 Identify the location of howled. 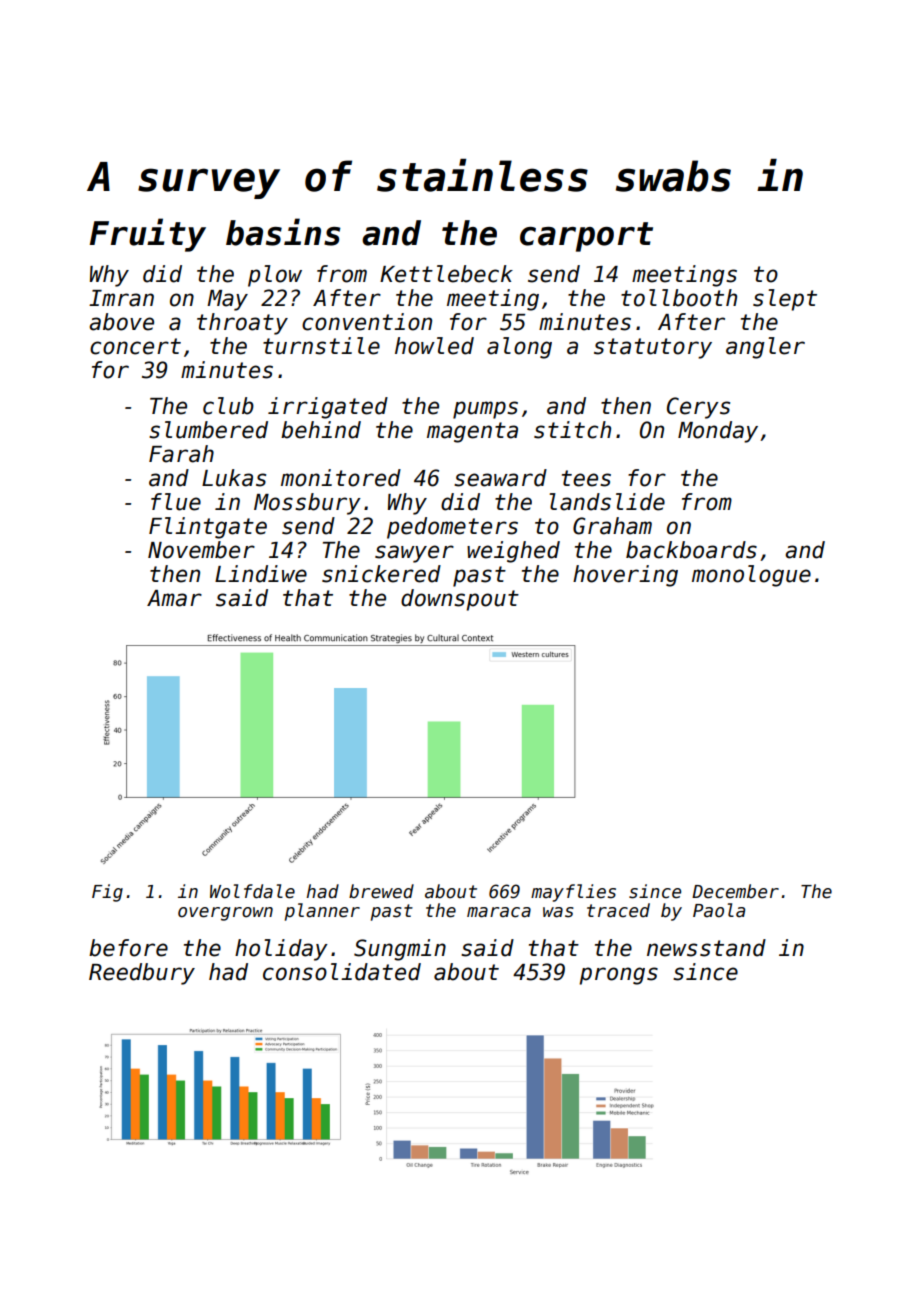
(434, 346).
